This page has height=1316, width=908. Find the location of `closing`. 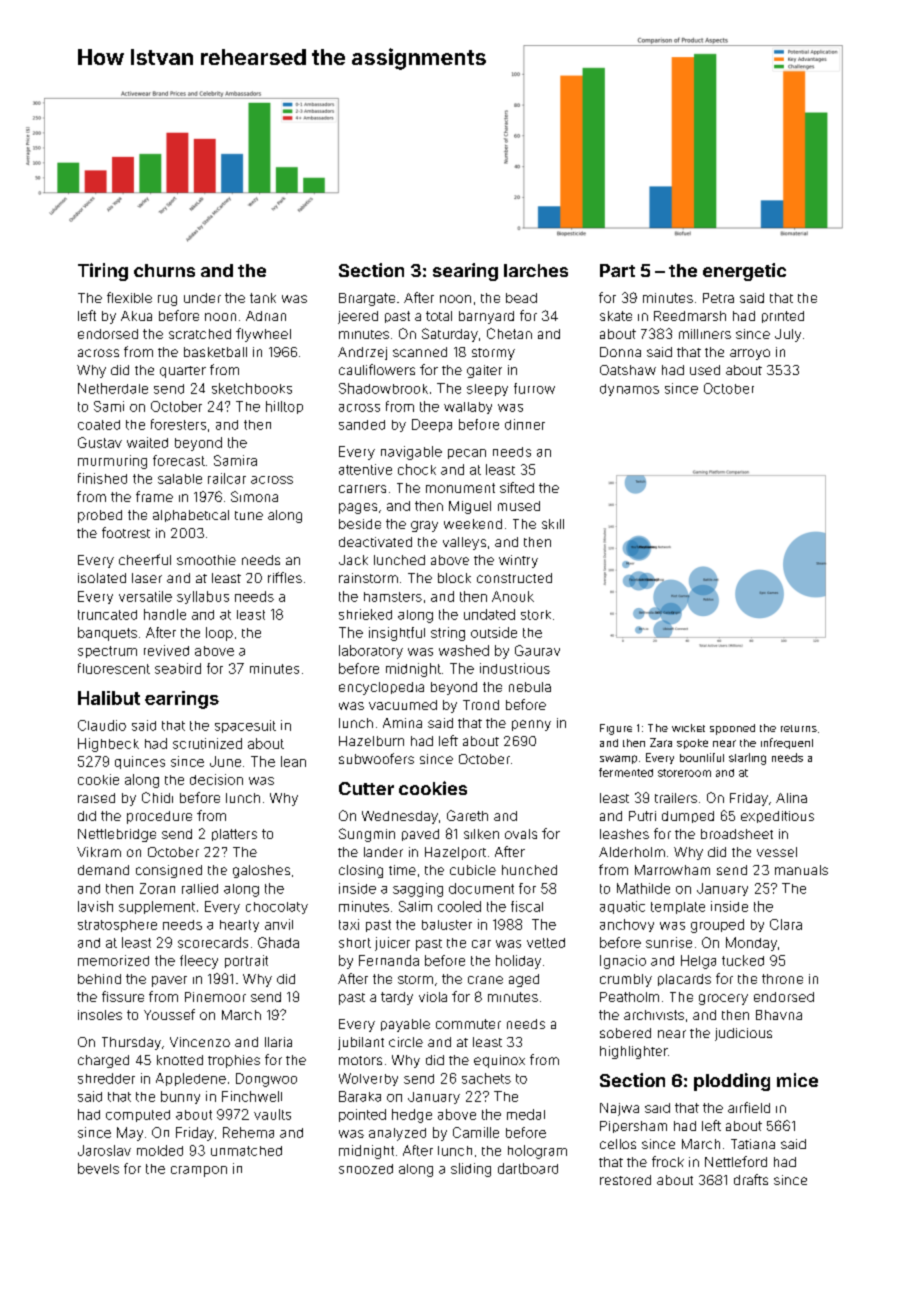

closing is located at coordinates (361, 871).
